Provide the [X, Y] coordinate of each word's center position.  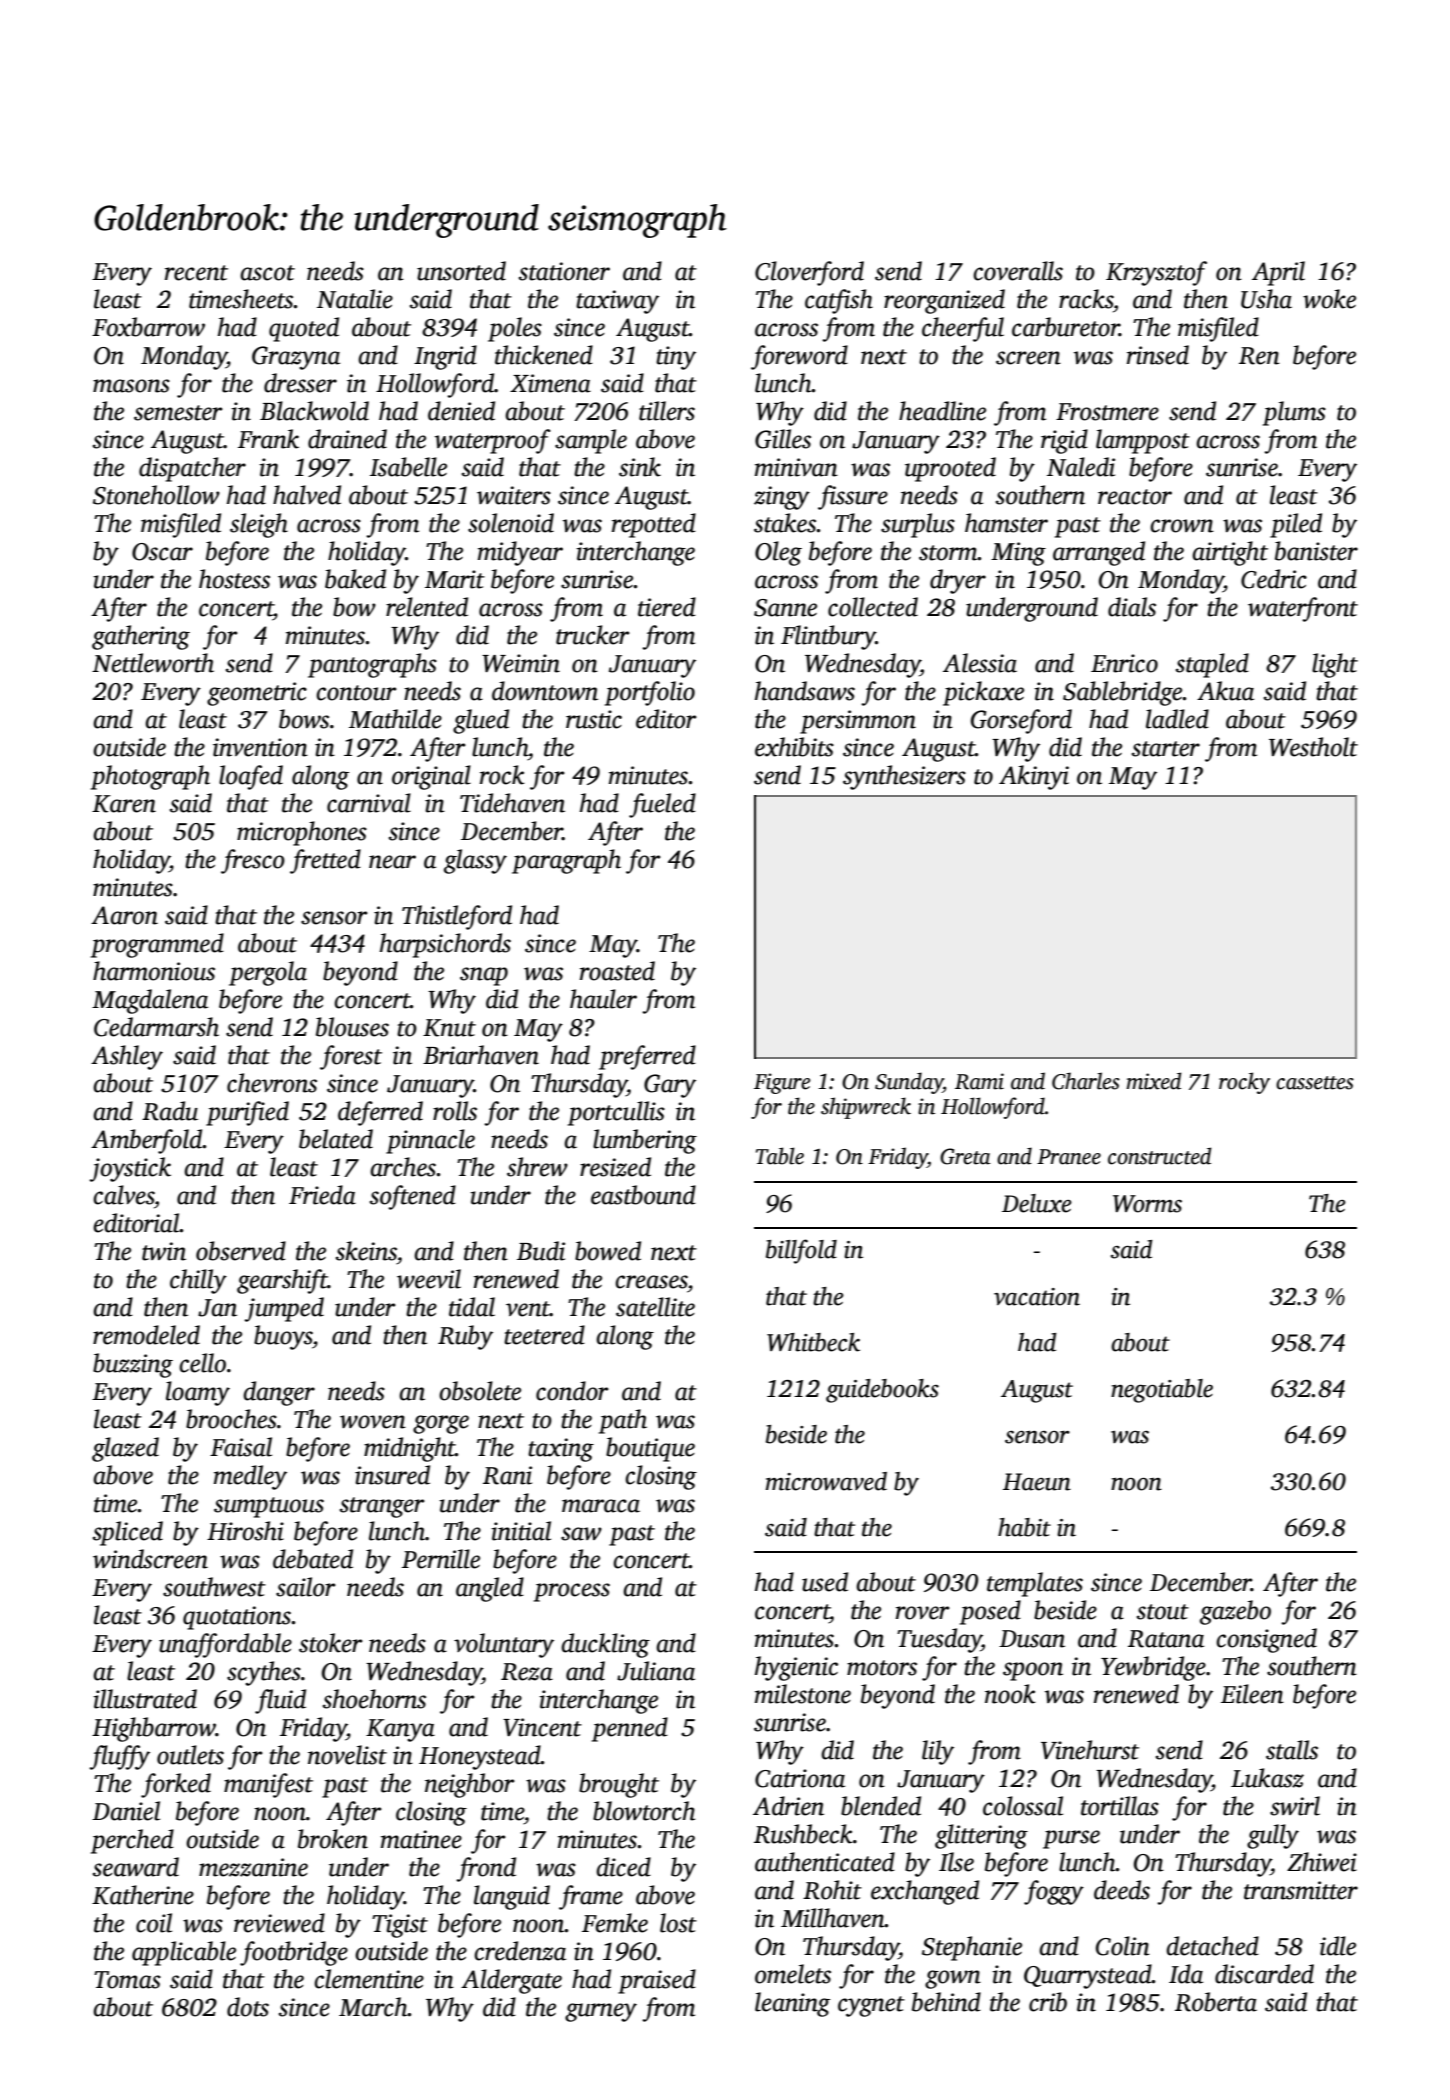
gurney [601, 2012]
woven [373, 1422]
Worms [1147, 1204]
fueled [662, 805]
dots [248, 2007]
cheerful [963, 329]
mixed [1154, 1081]
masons [131, 386]
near [392, 862]
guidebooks [882, 1391]
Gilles [783, 439]
